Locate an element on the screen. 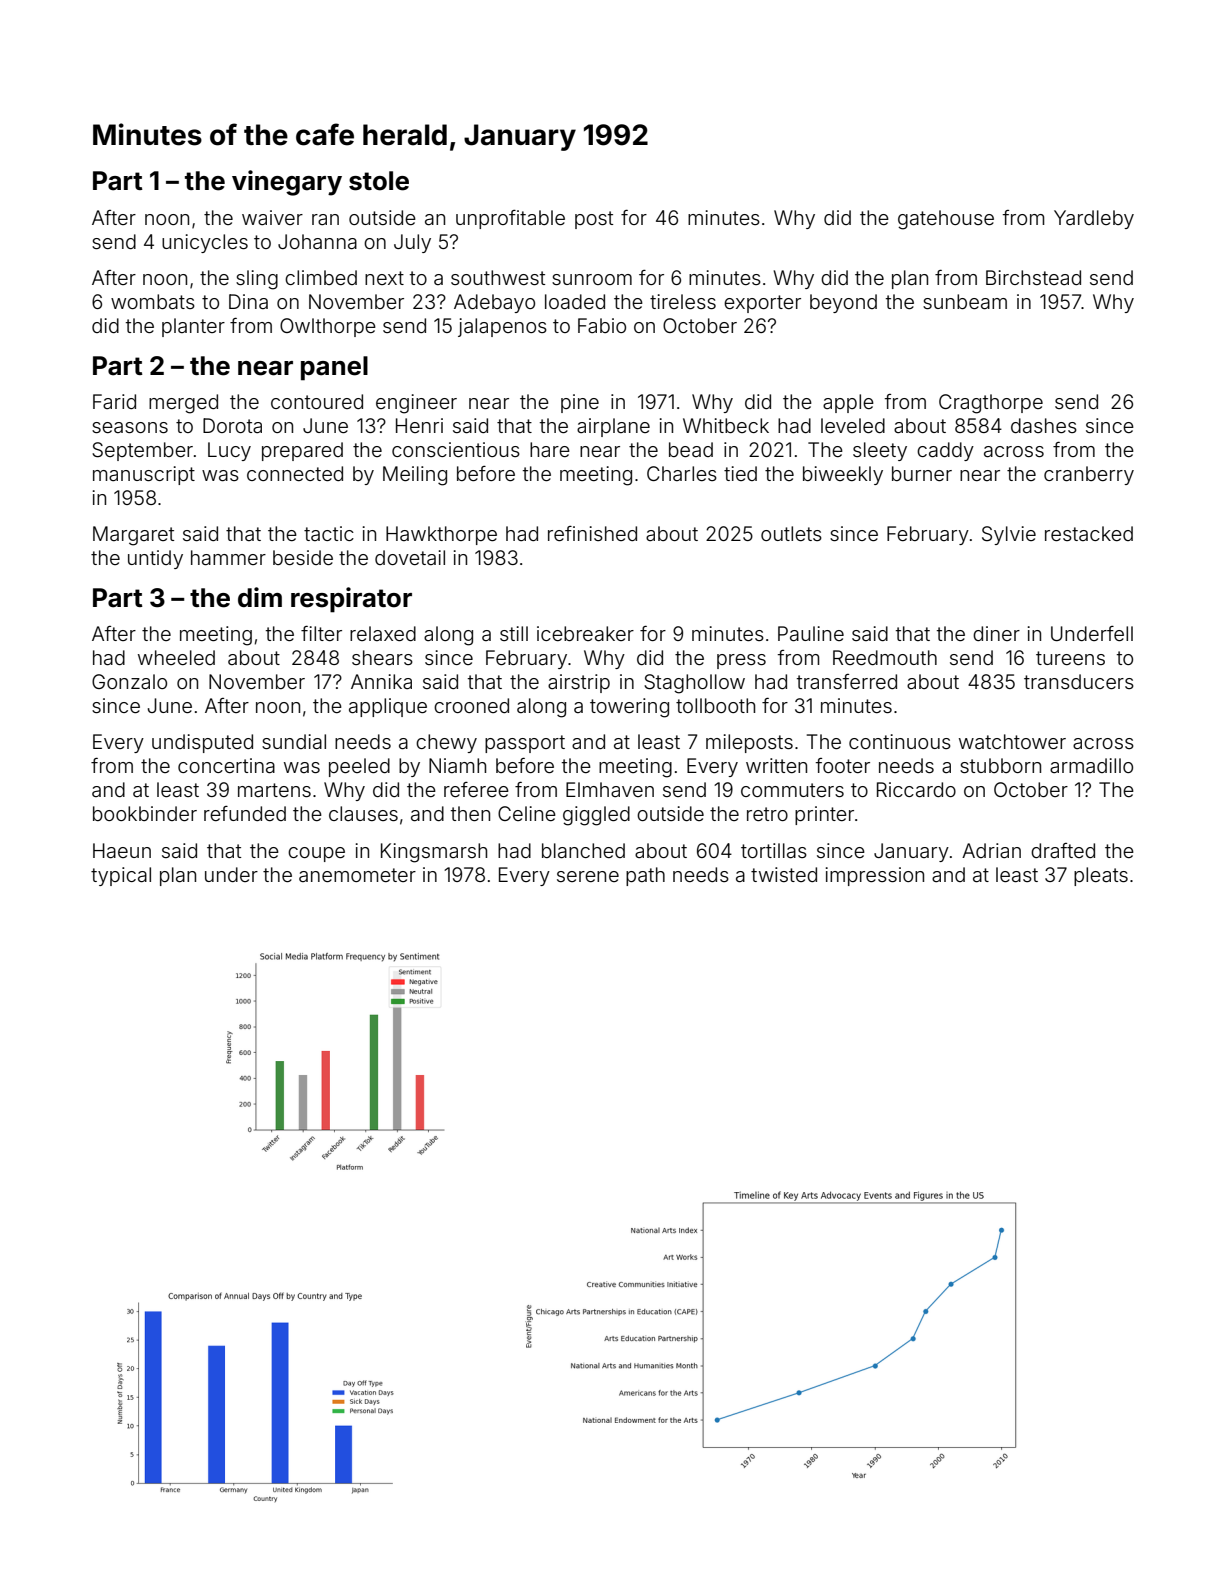 This screenshot has height=1587, width=1226. restacked is located at coordinates (1089, 533).
